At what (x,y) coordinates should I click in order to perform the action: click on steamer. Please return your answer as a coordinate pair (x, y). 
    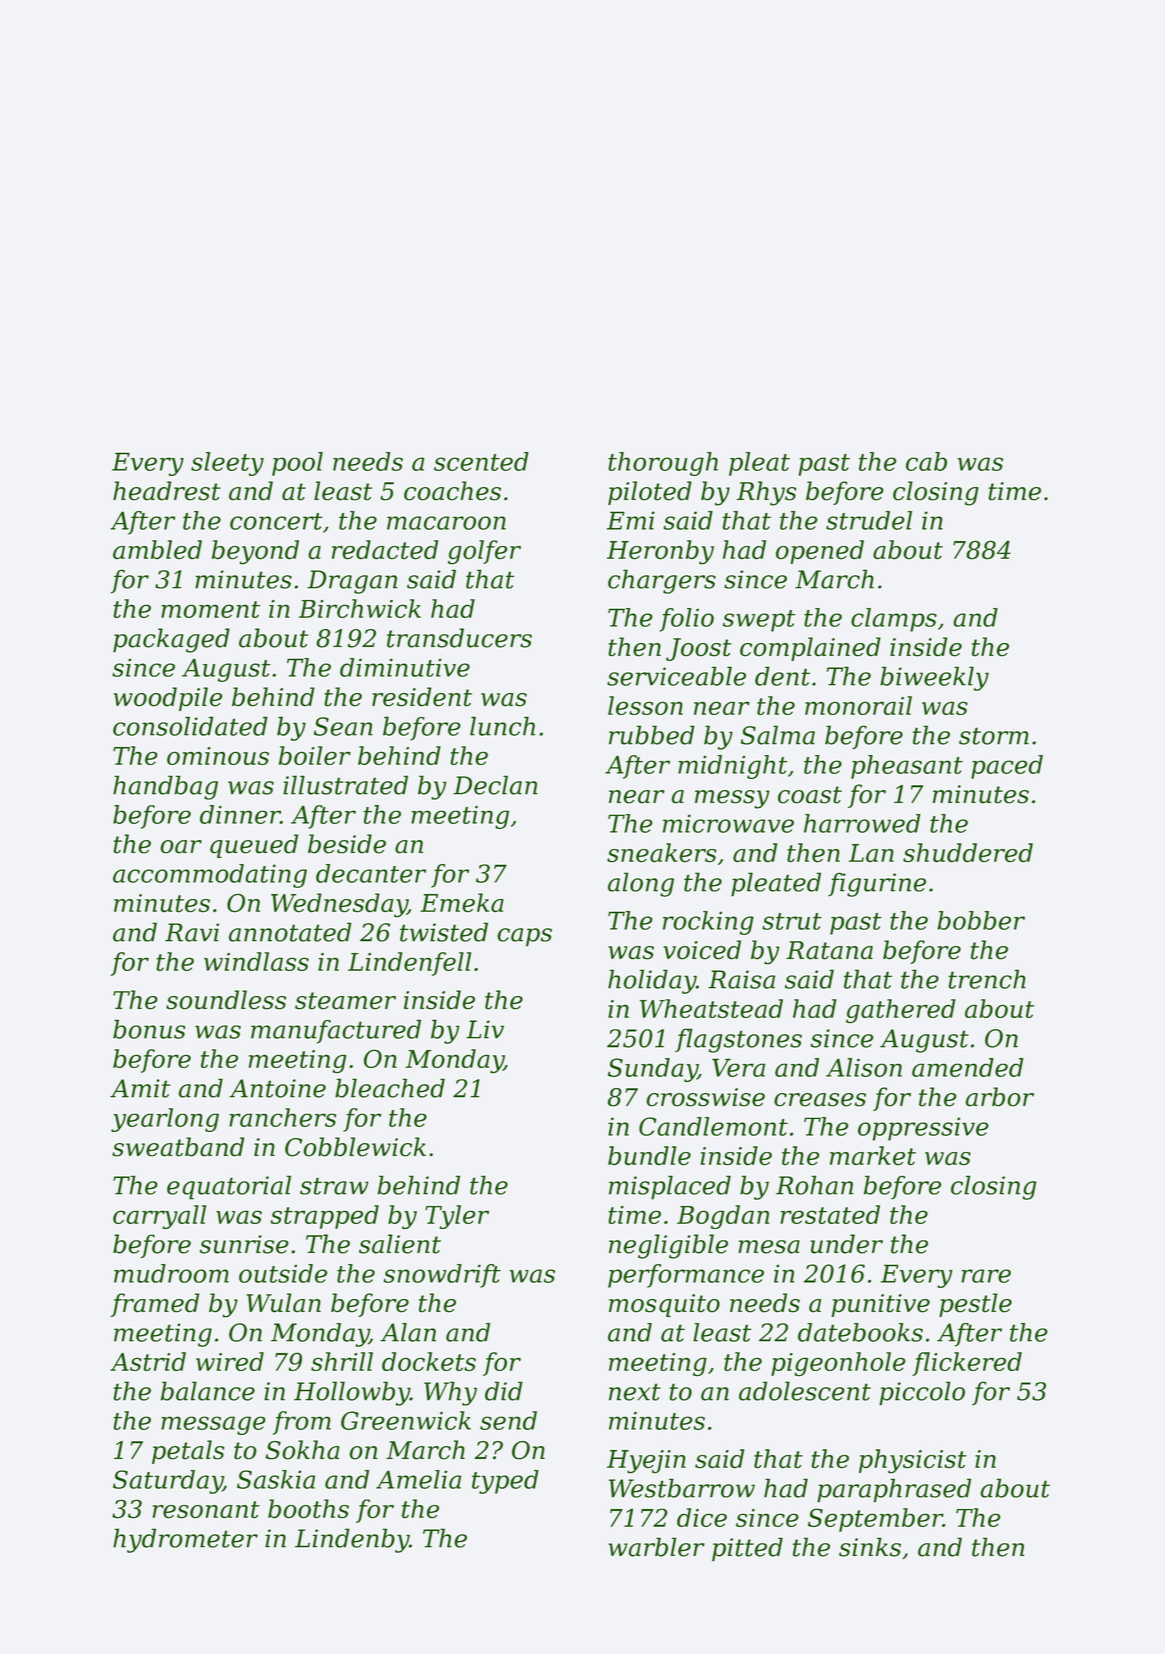
    Looking at the image, I should click on (345, 1001).
